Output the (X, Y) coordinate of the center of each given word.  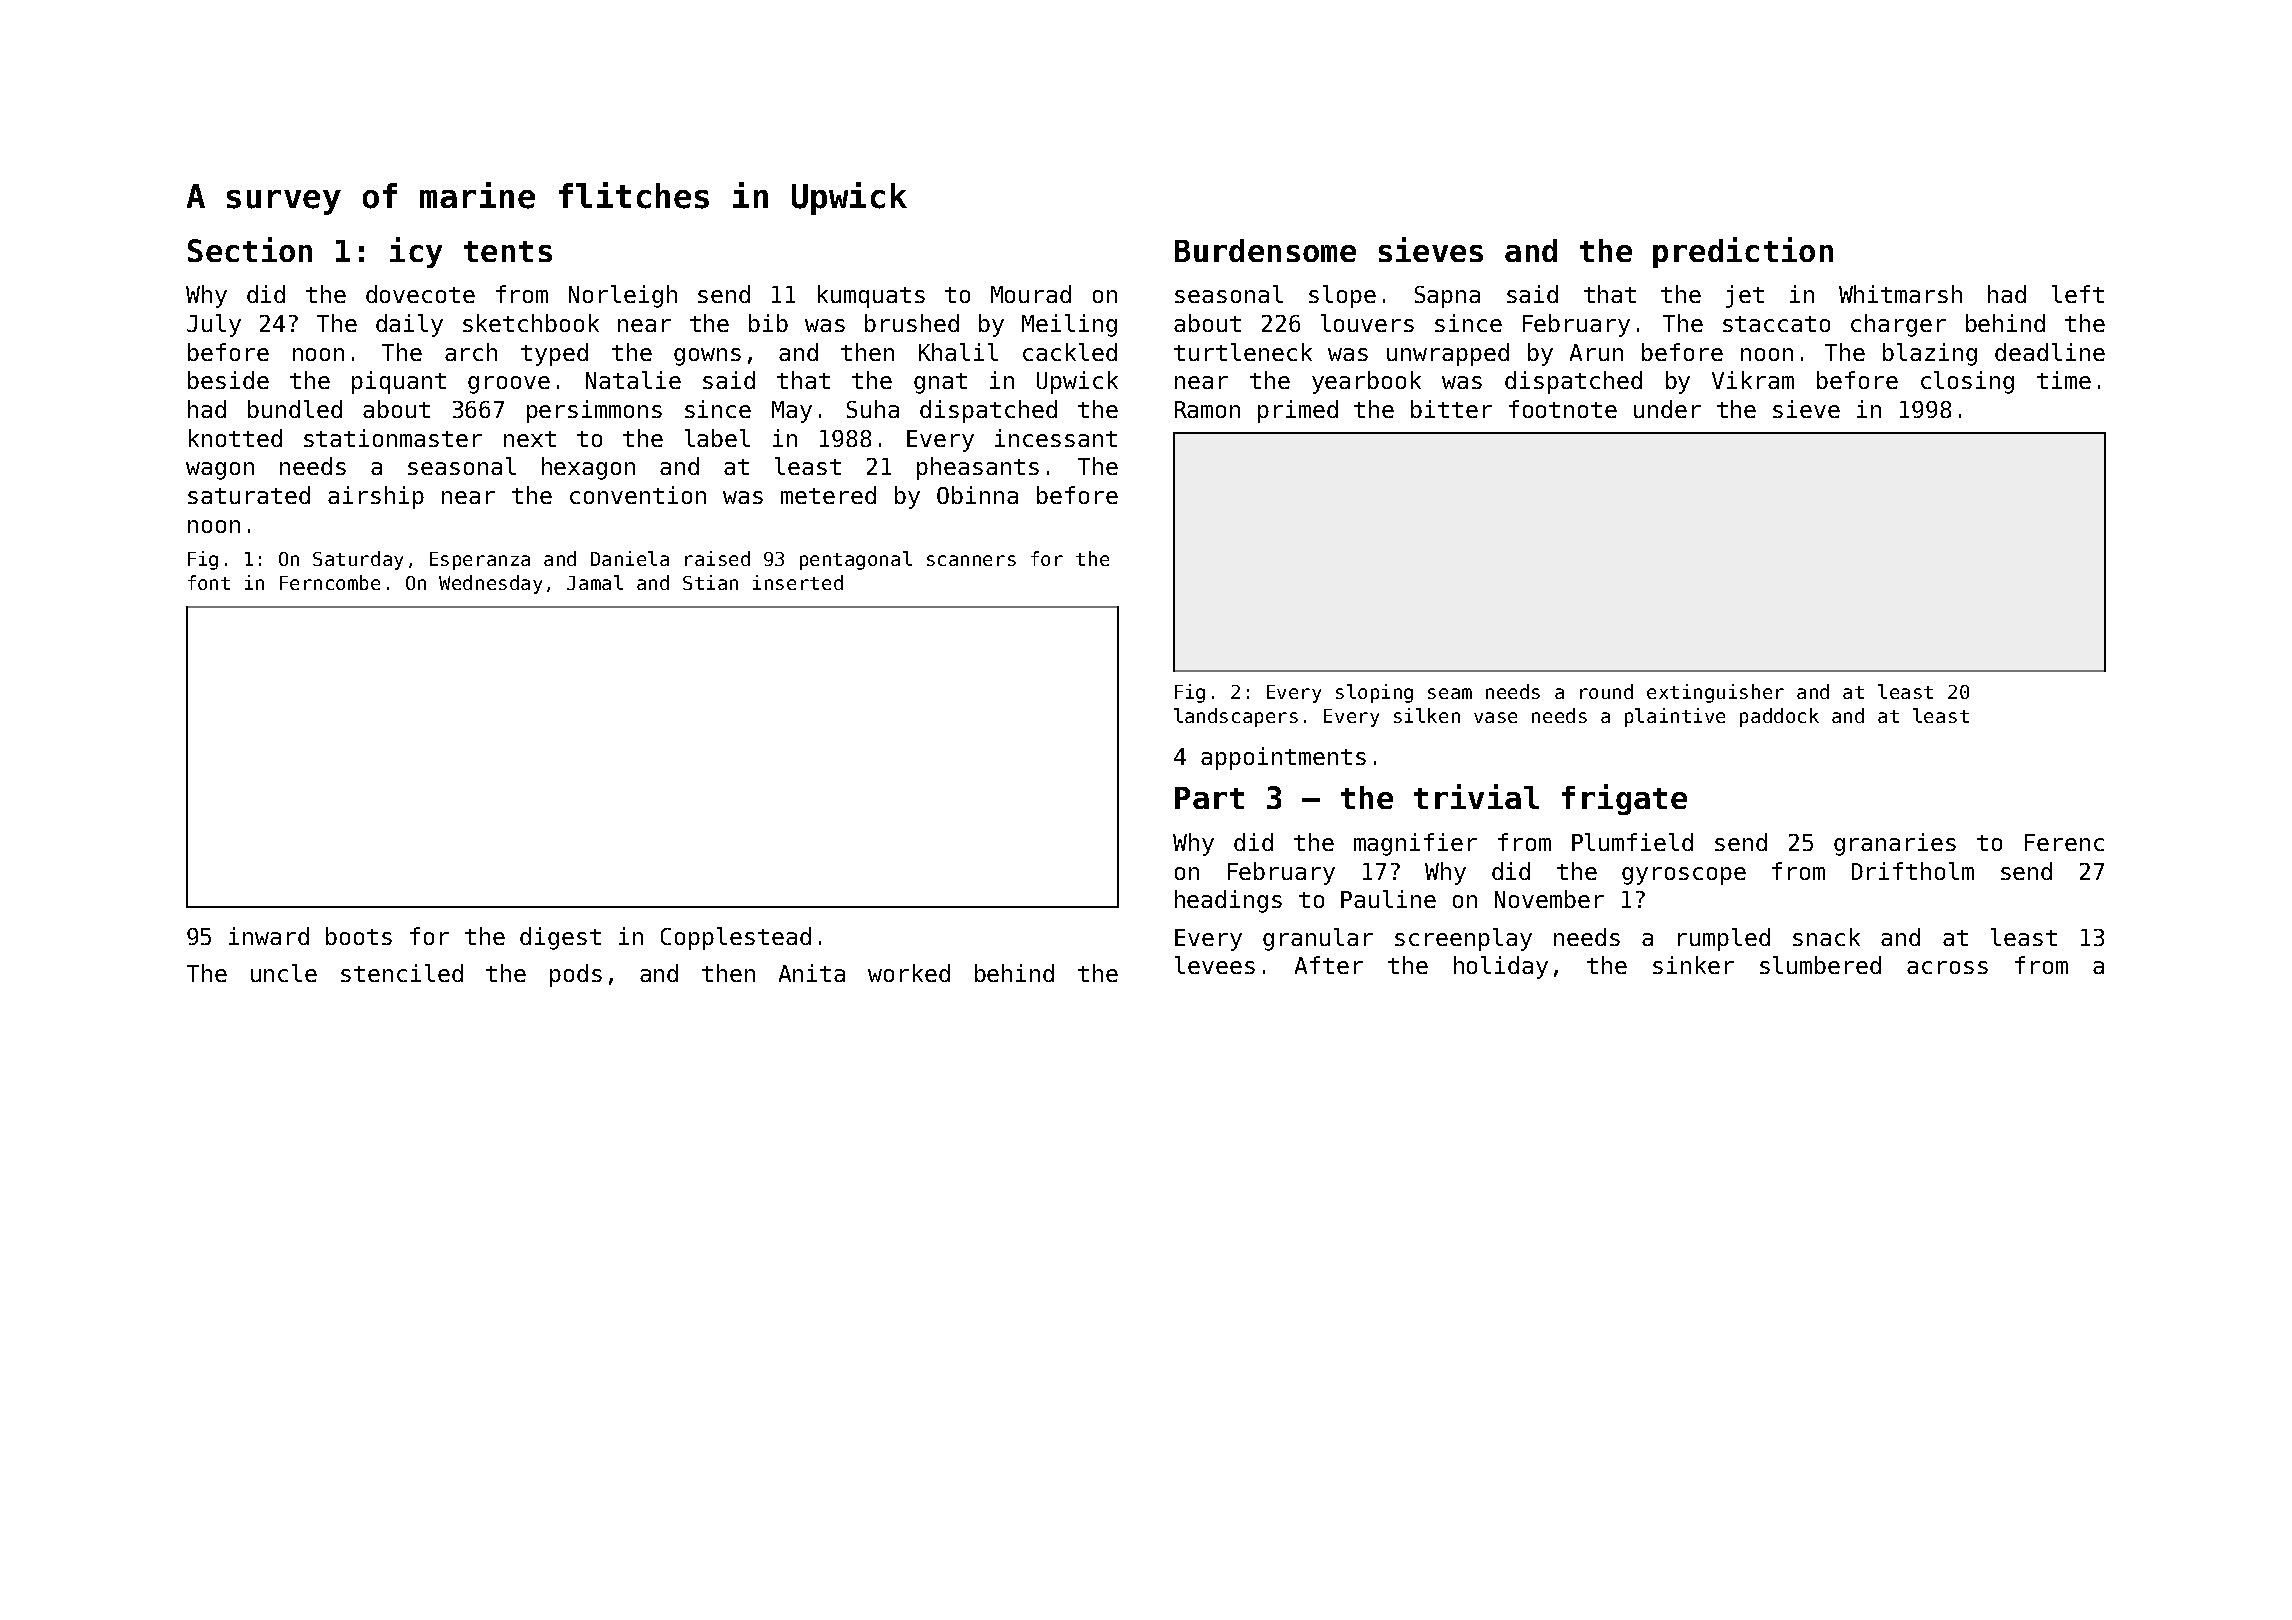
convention (638, 495)
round (1606, 691)
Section (250, 249)
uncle (284, 973)
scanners (971, 560)
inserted (798, 582)
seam (1450, 693)
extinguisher (1715, 693)
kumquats (871, 296)
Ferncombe (330, 582)
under (1667, 409)
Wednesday (490, 584)
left (2078, 294)
